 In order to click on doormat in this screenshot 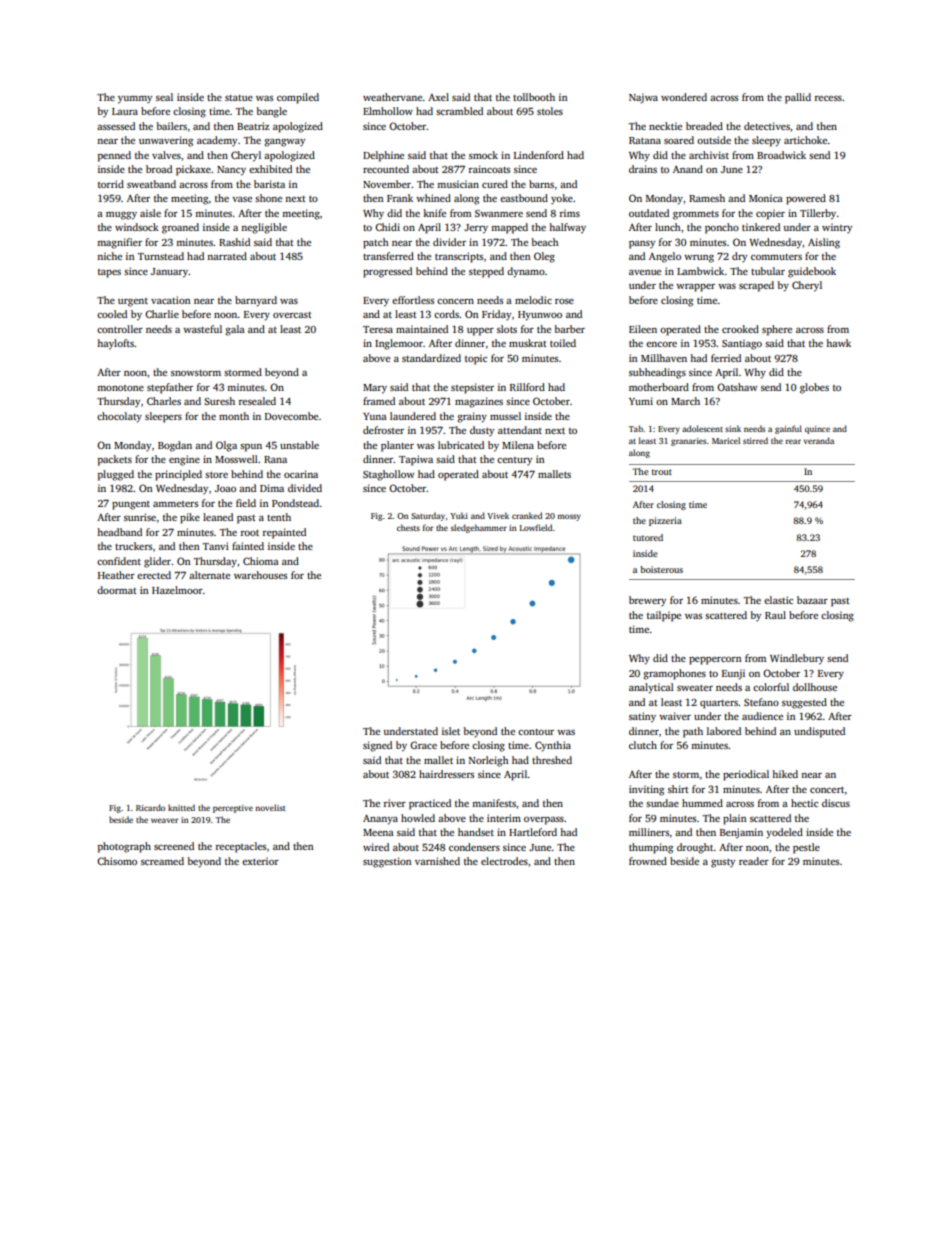, I will do `click(117, 590)`.
